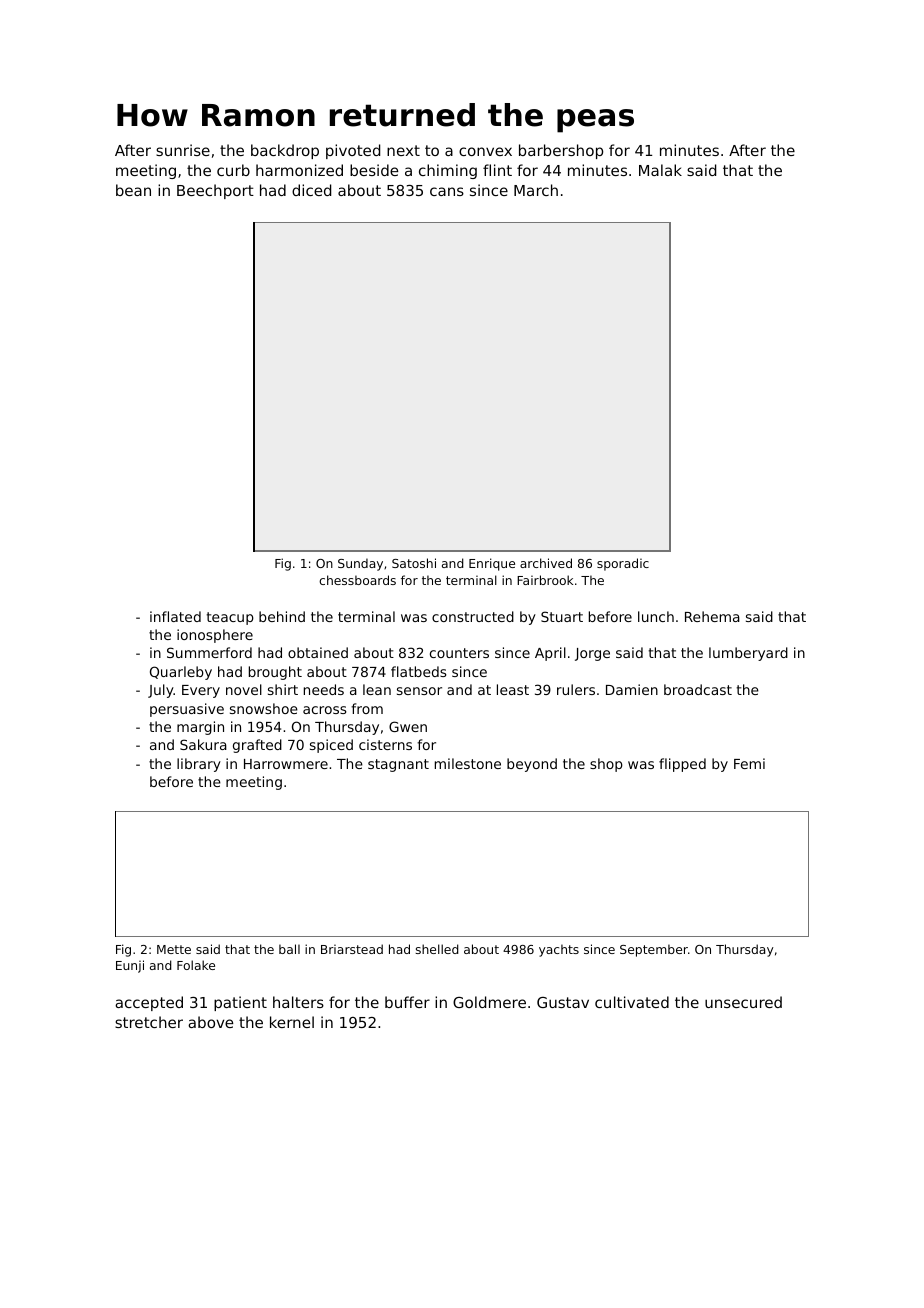  I want to click on sunrise, so click(183, 150).
